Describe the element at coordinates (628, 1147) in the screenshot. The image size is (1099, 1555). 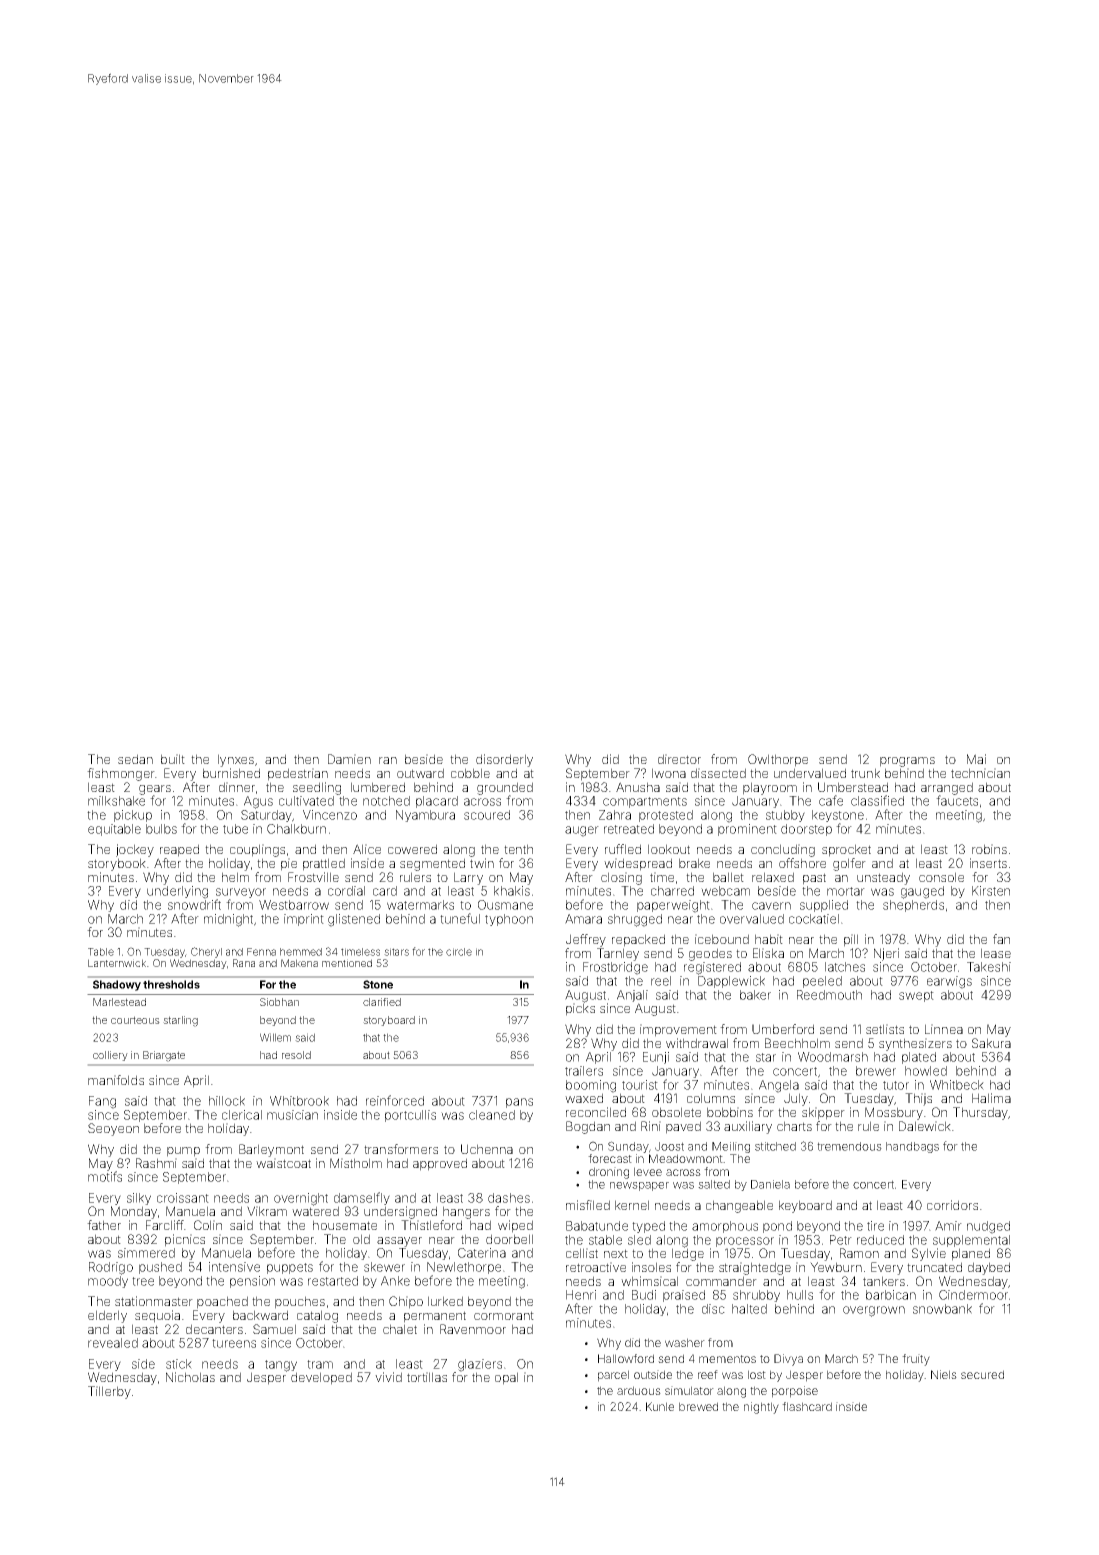
I see `Sunday` at that location.
